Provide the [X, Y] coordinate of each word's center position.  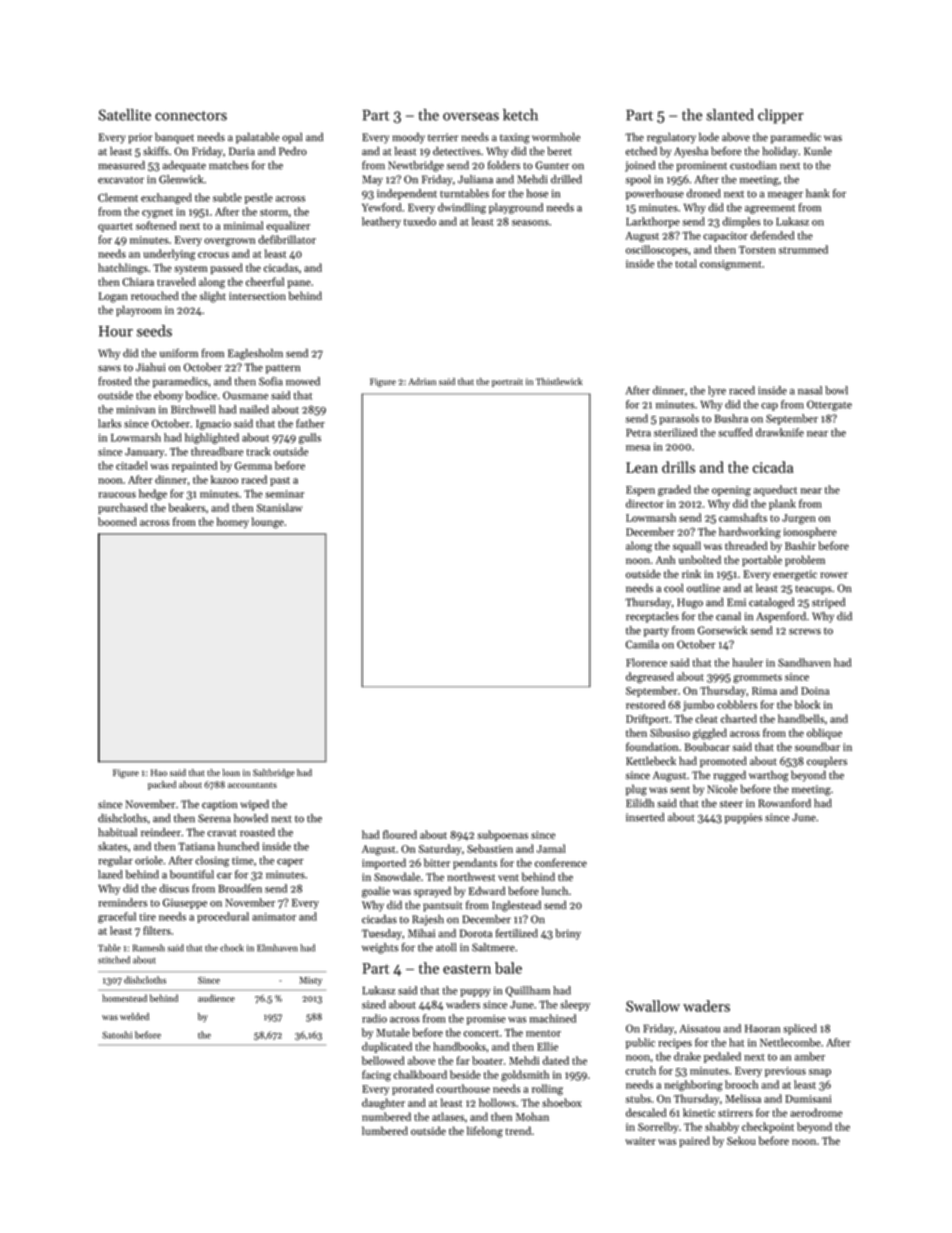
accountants [252, 785]
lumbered [385, 1130]
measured [121, 165]
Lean [642, 467]
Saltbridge [273, 773]
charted [739, 718]
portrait [507, 382]
